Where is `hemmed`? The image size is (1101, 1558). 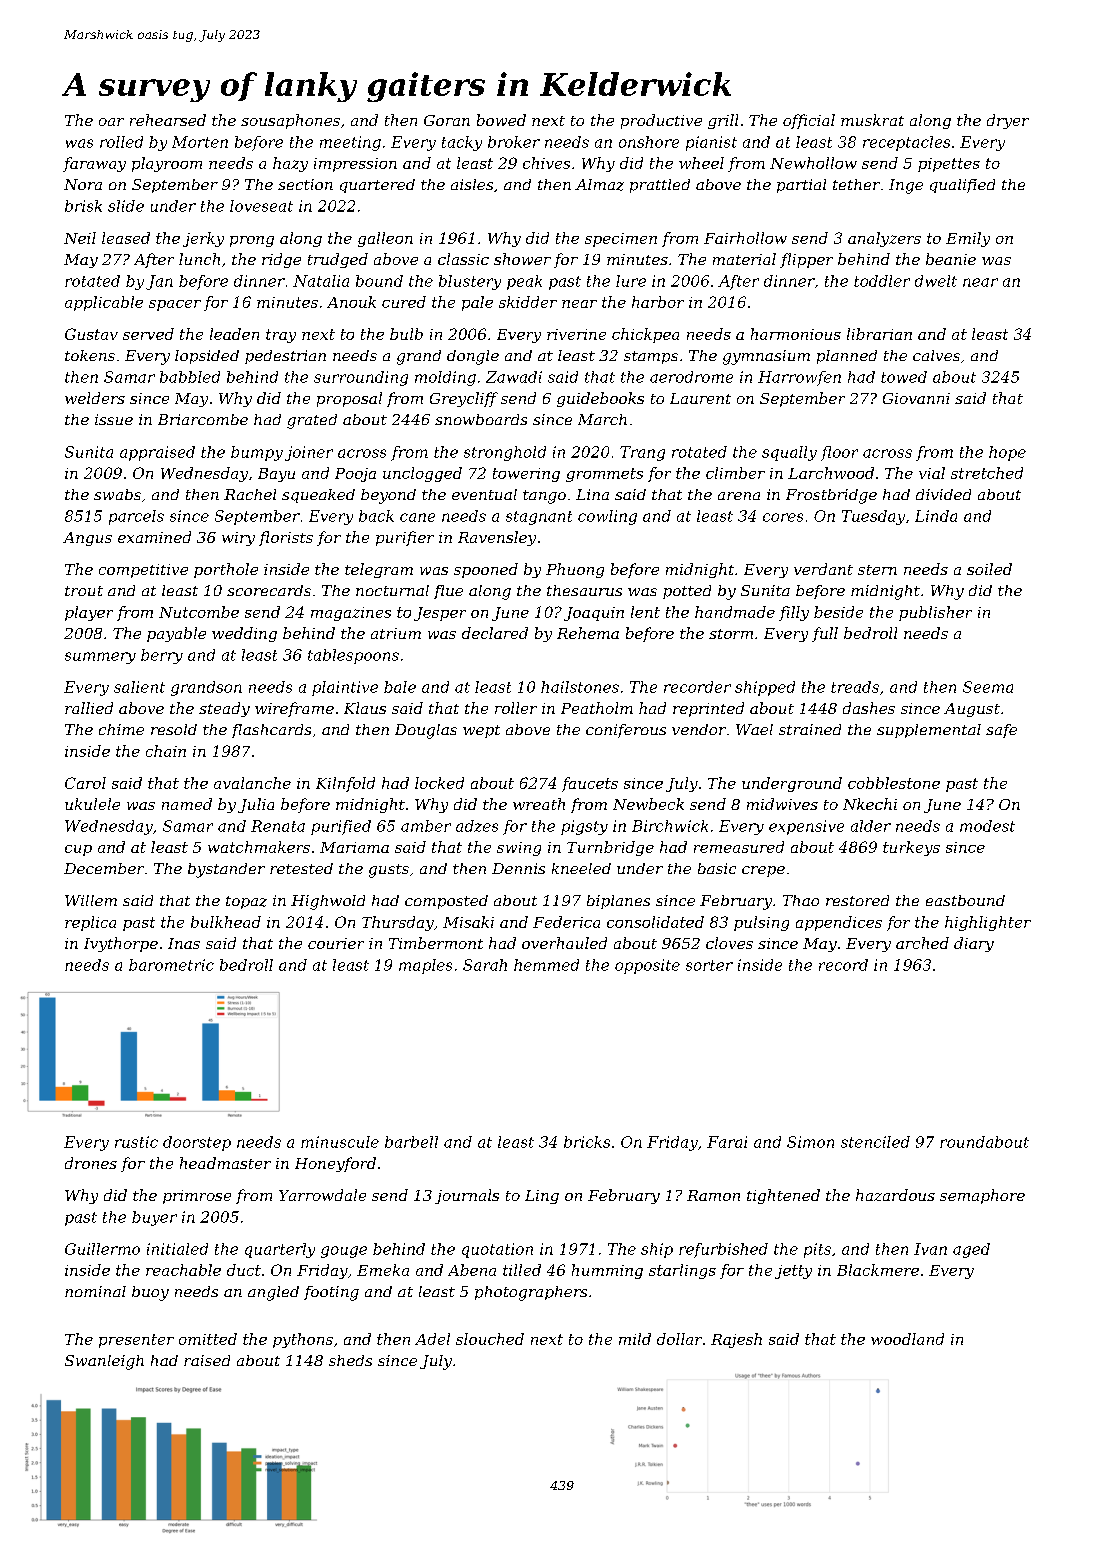
hemmed is located at coordinates (546, 965).
